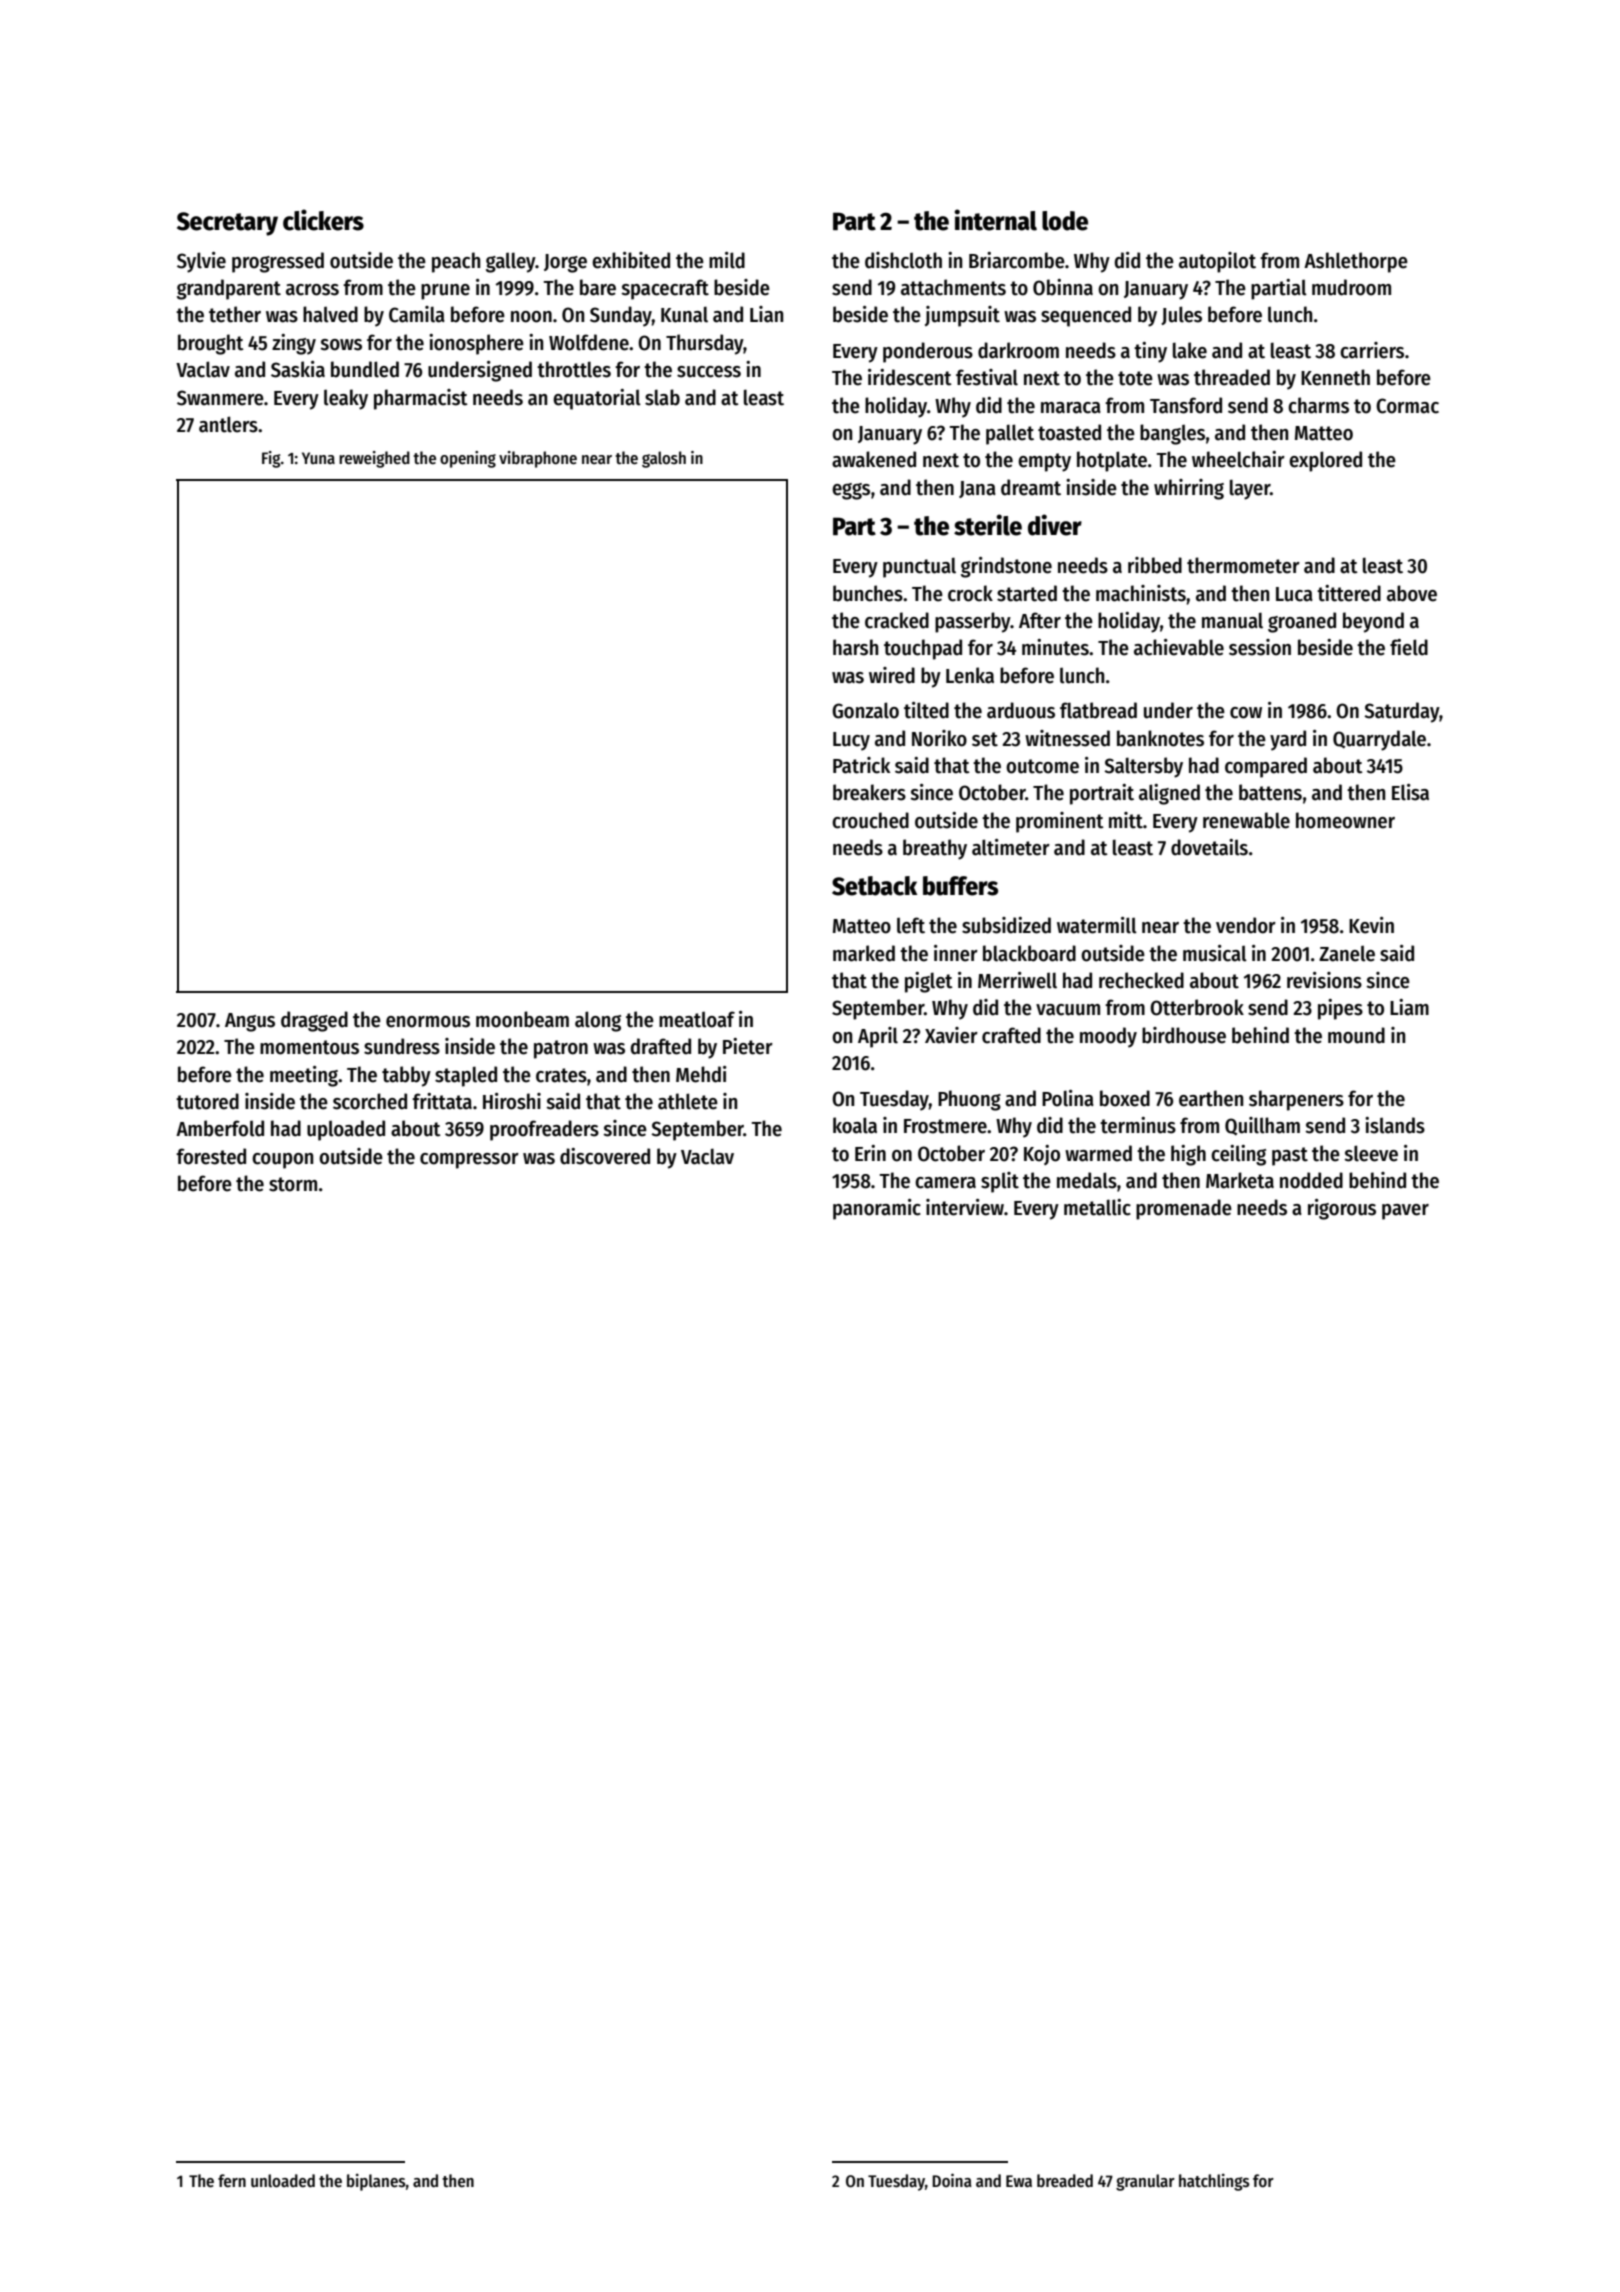  Describe the element at coordinates (346, 1130) in the page. I see `uploaded` at that location.
